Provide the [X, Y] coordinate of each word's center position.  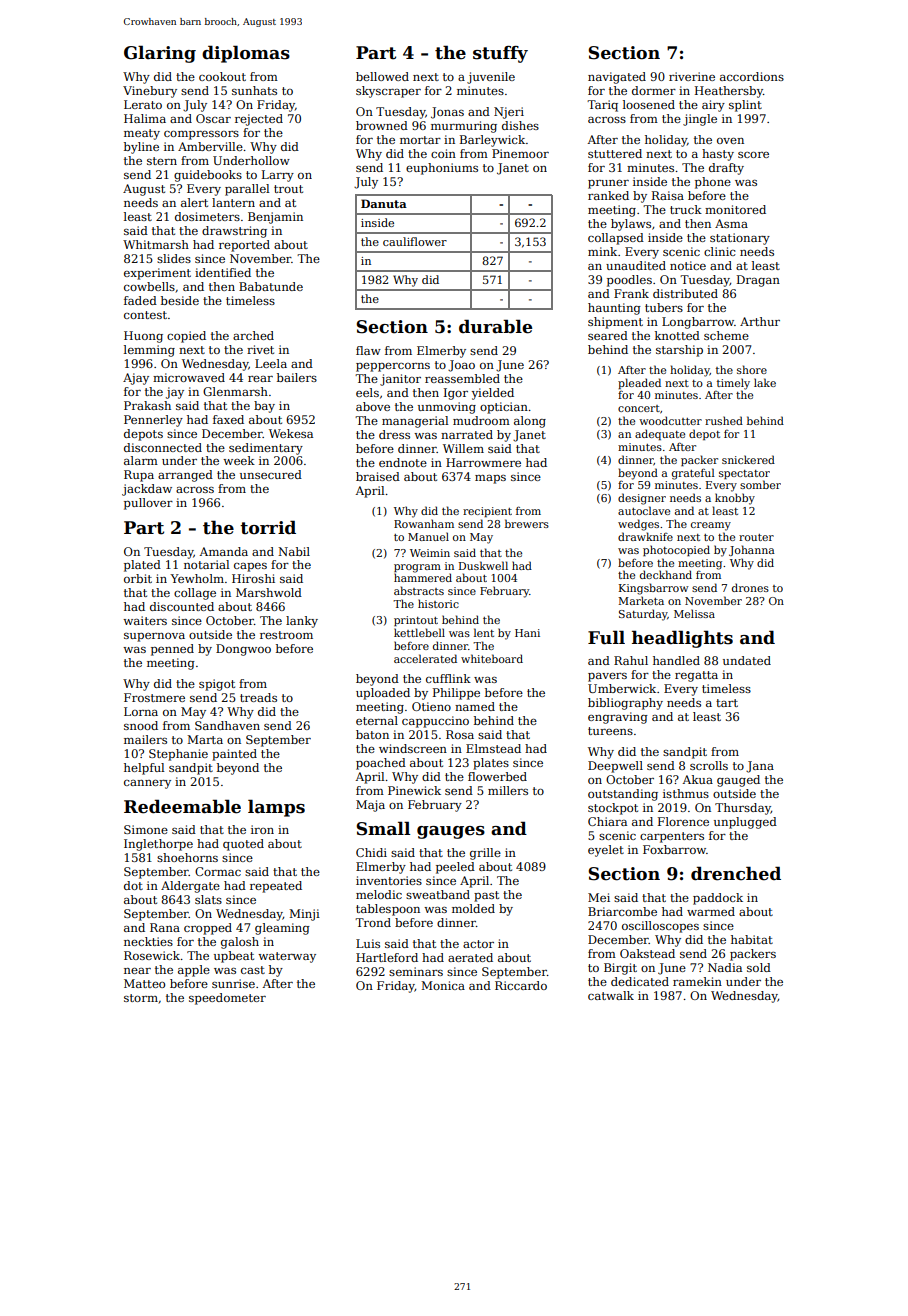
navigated [617, 78]
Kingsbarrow [654, 589]
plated [142, 566]
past [486, 896]
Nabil [294, 551]
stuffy [500, 54]
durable [495, 326]
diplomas [246, 54]
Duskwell [483, 565]
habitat [752, 939]
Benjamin [275, 218]
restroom [286, 635]
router [756, 537]
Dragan [758, 281]
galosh [240, 943]
